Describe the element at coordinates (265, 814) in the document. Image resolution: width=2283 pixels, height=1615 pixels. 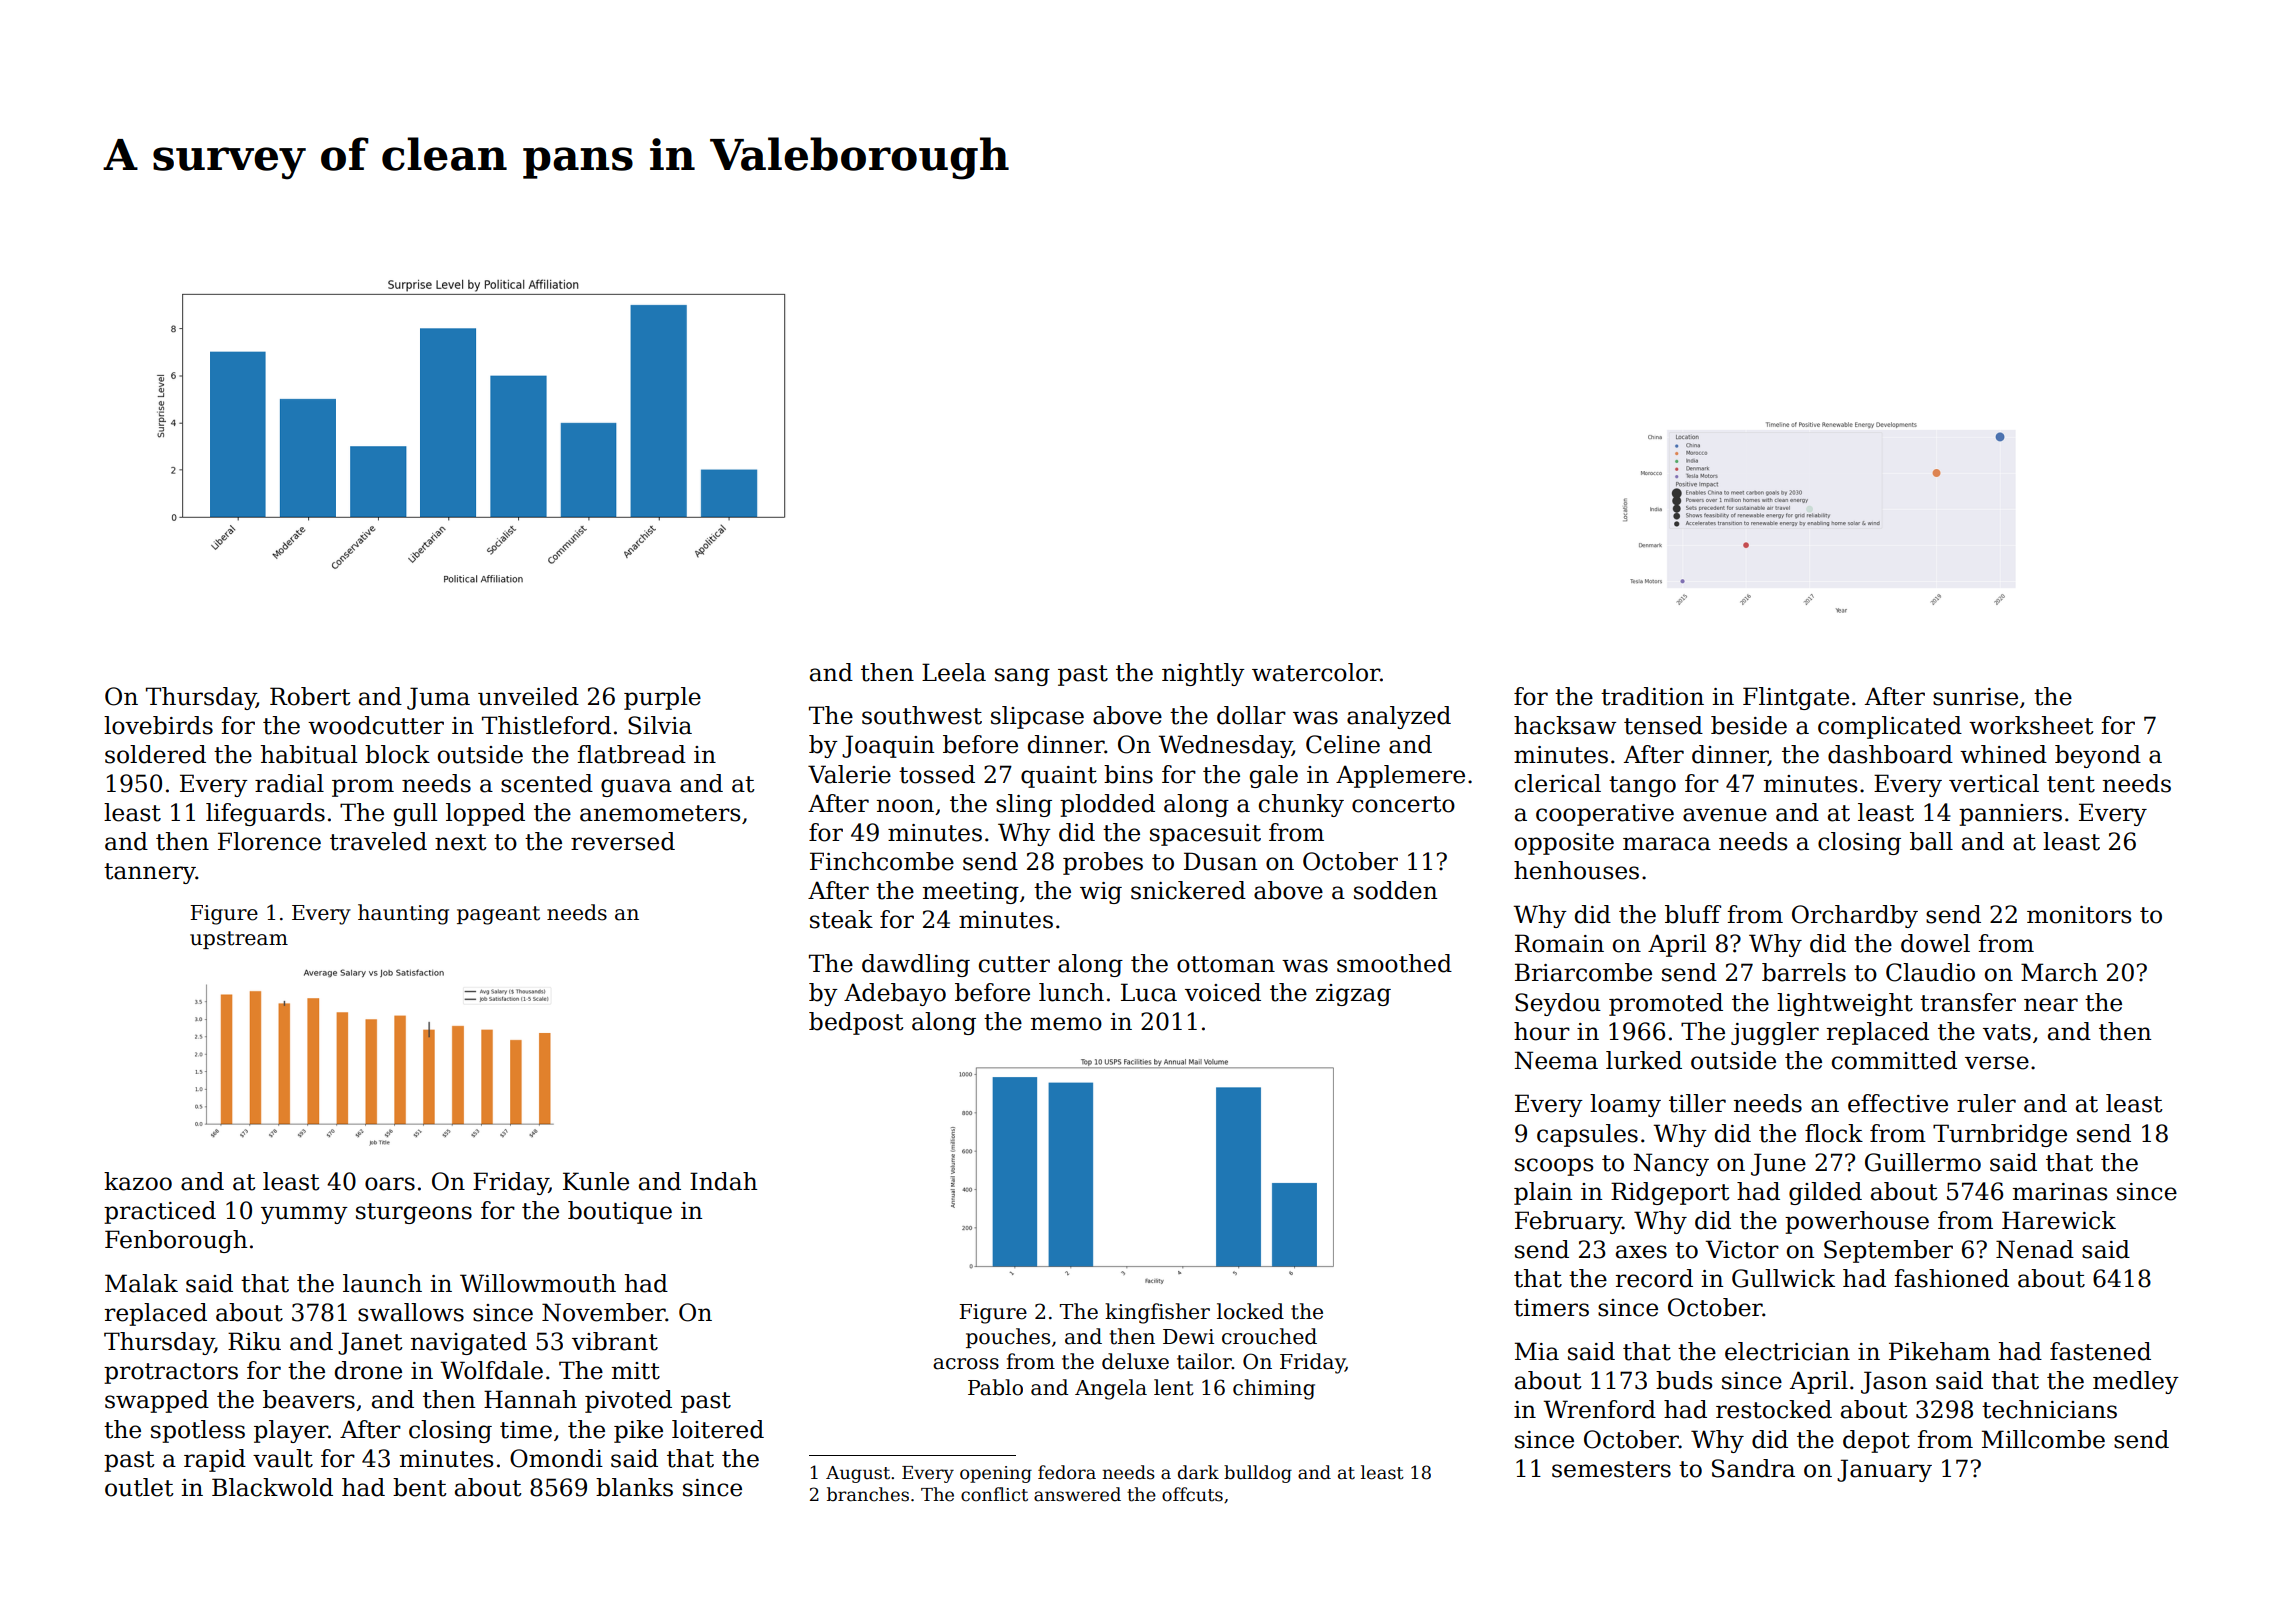
I see `lifeguards` at that location.
